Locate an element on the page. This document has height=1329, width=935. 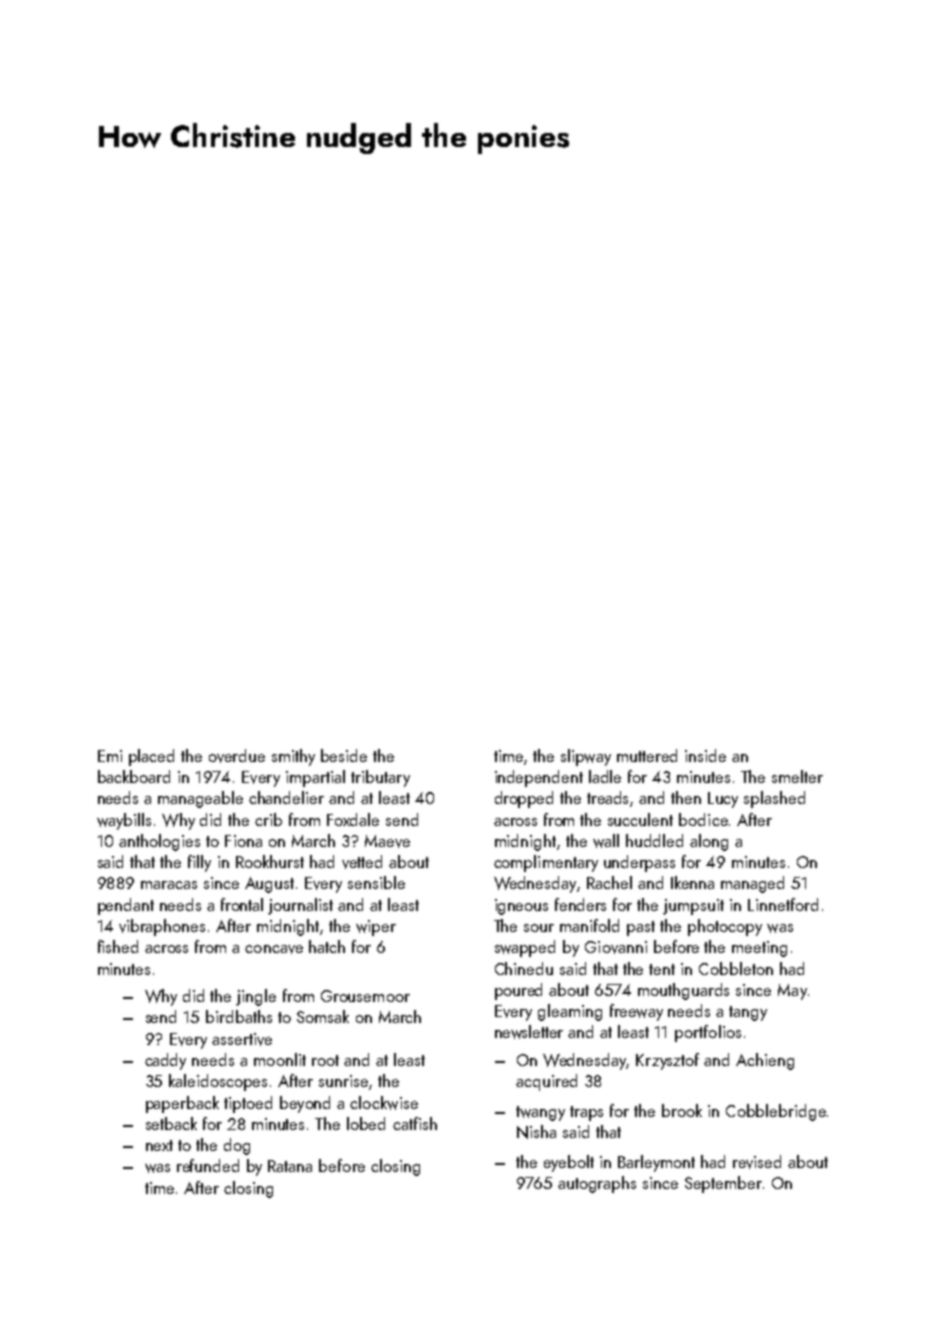
next is located at coordinates (159, 1145).
